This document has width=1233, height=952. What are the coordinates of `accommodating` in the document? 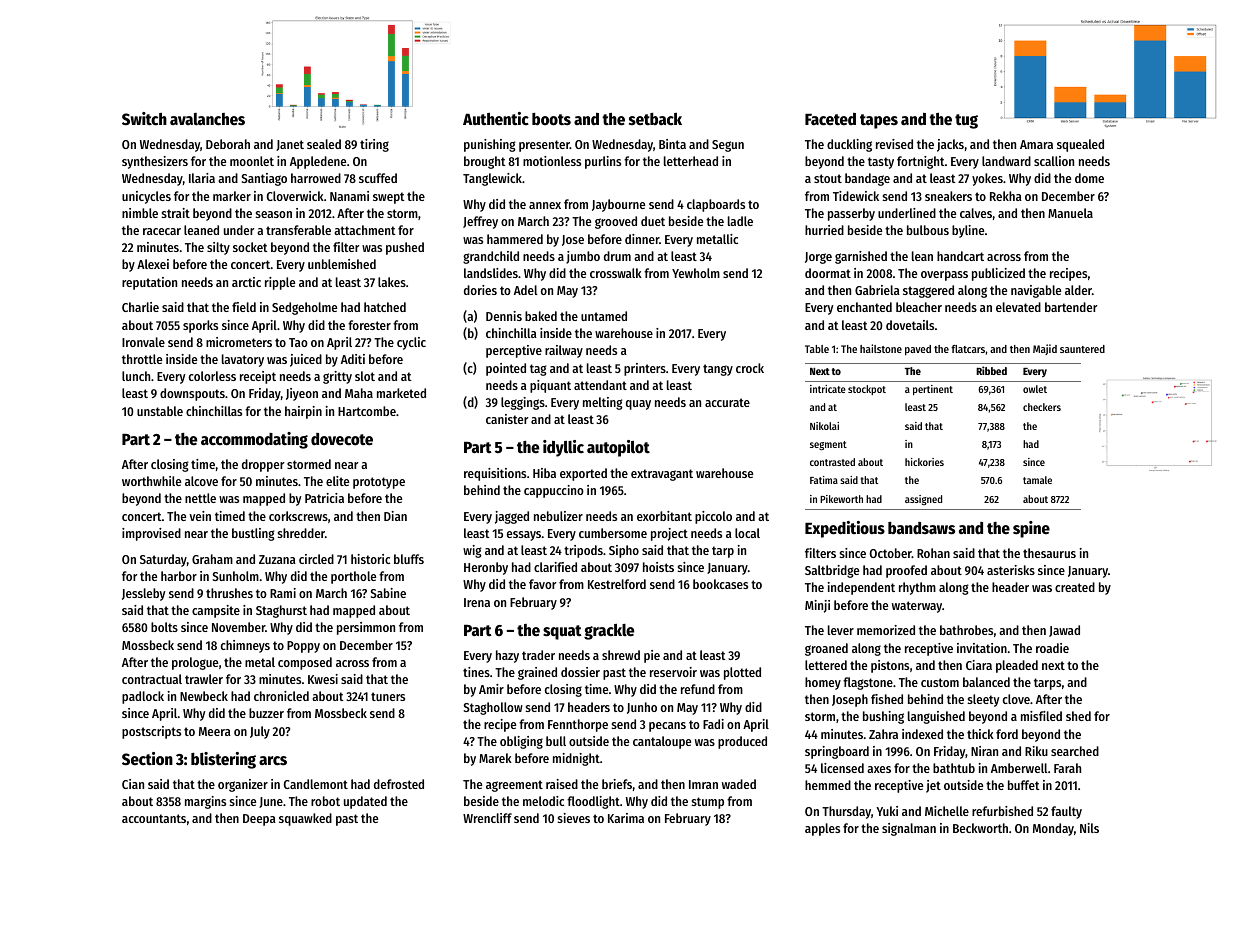 It's located at (254, 440).
